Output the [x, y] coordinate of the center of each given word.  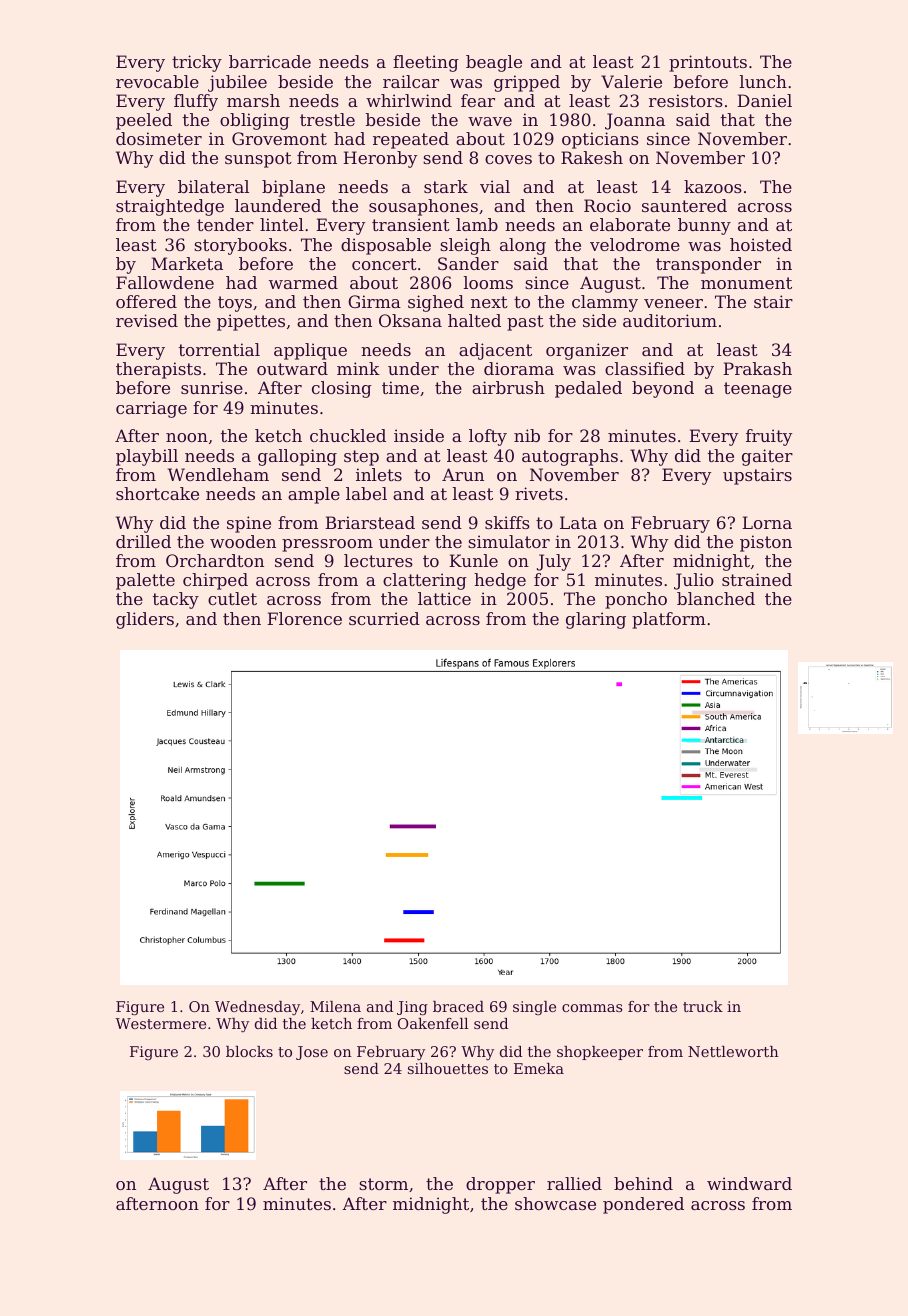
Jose [312, 1053]
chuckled [348, 435]
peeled [144, 121]
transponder [708, 265]
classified [645, 368]
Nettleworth [733, 1051]
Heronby [380, 159]
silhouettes [448, 1068]
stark [446, 186]
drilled [143, 541]
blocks [249, 1051]
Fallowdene [165, 282]
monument [746, 283]
